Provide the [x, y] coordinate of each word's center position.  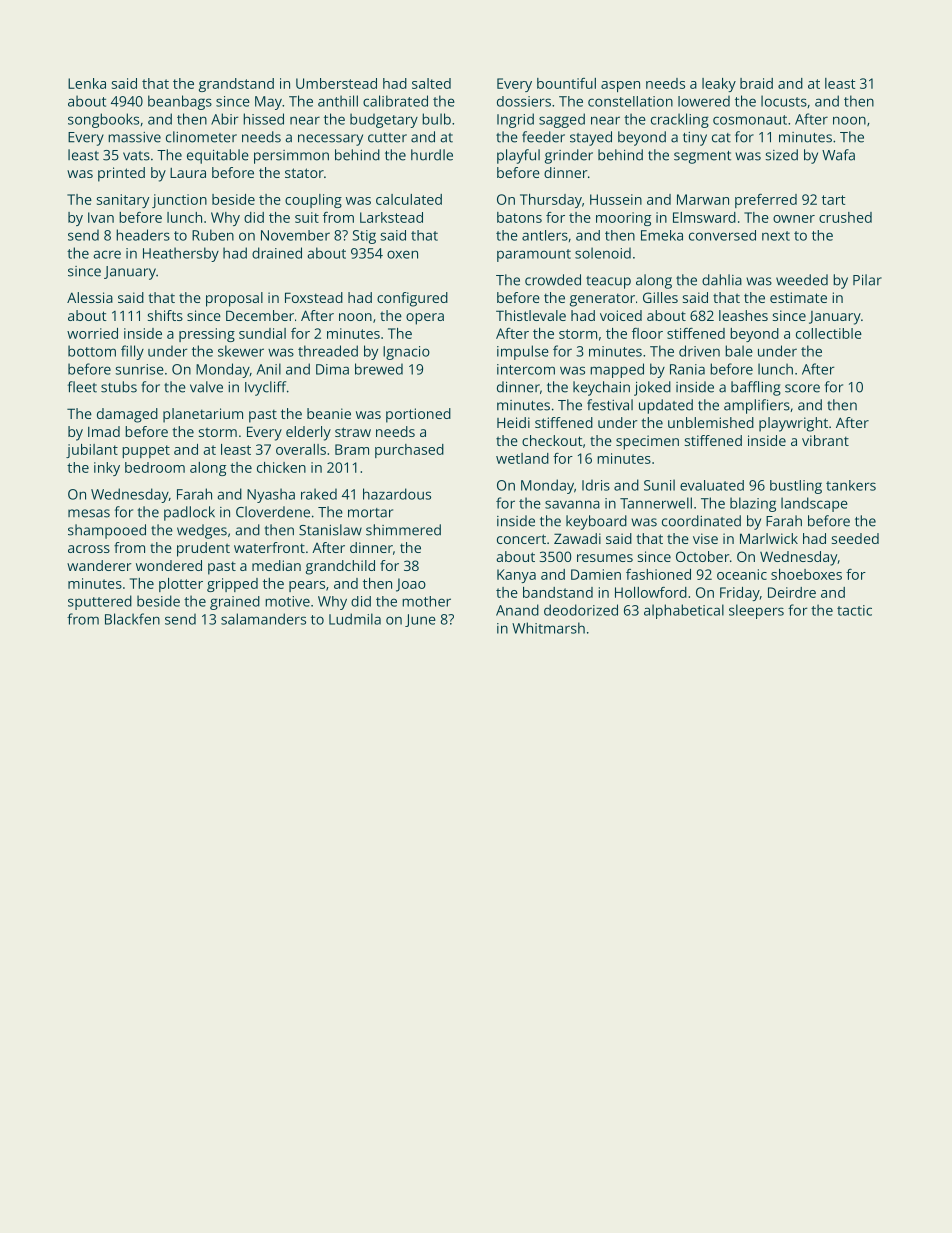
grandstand [236, 85]
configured [412, 299]
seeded [855, 538]
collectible [829, 333]
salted [431, 83]
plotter [181, 585]
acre [107, 254]
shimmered [403, 530]
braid [756, 83]
